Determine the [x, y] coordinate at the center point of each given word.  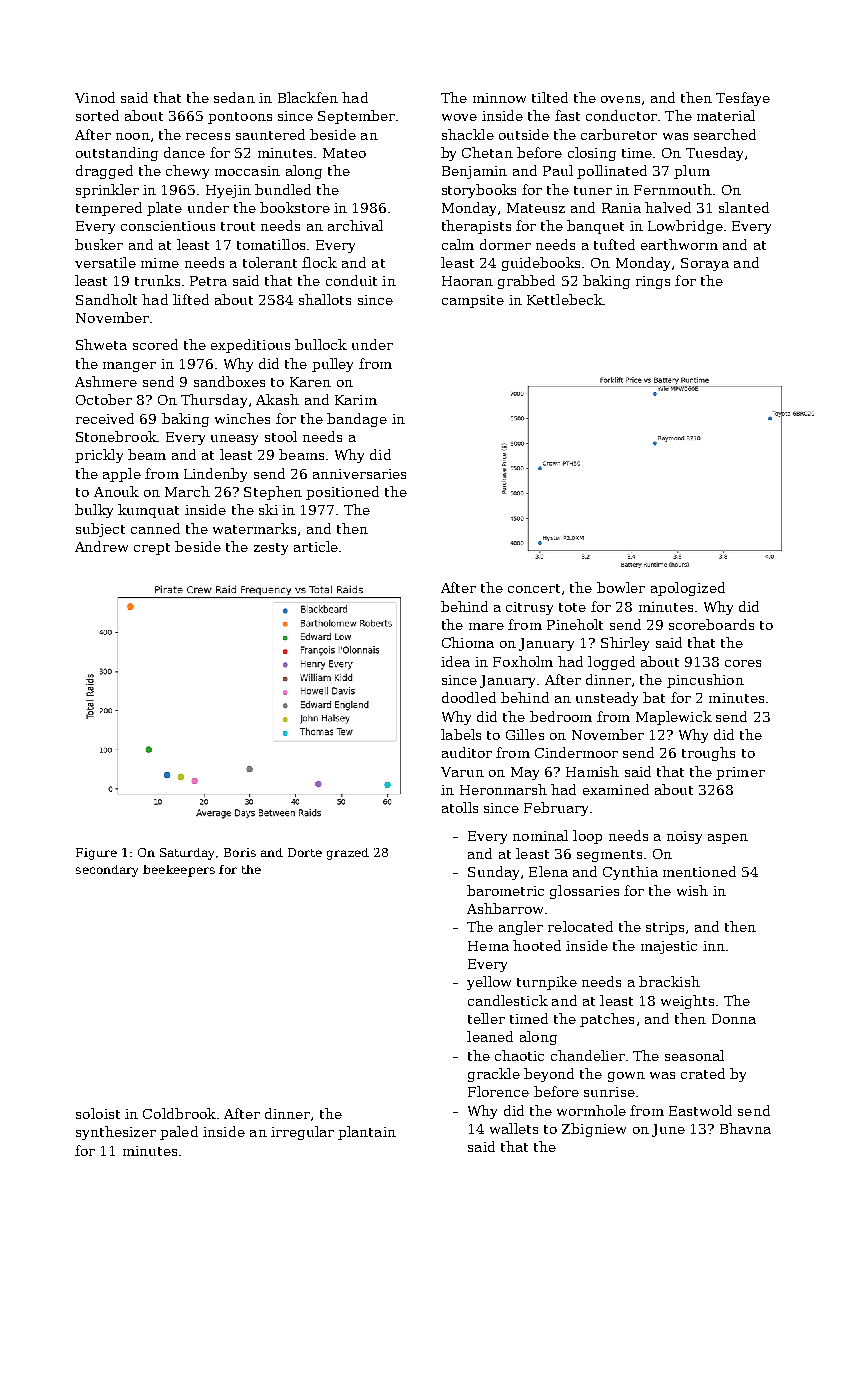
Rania [621, 208]
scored [155, 344]
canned [155, 528]
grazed [348, 854]
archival [355, 225]
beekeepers [179, 871]
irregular [302, 1133]
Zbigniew [594, 1130]
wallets [514, 1128]
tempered [109, 209]
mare [486, 626]
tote [572, 607]
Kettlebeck [565, 299]
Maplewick [674, 718]
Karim [356, 400]
